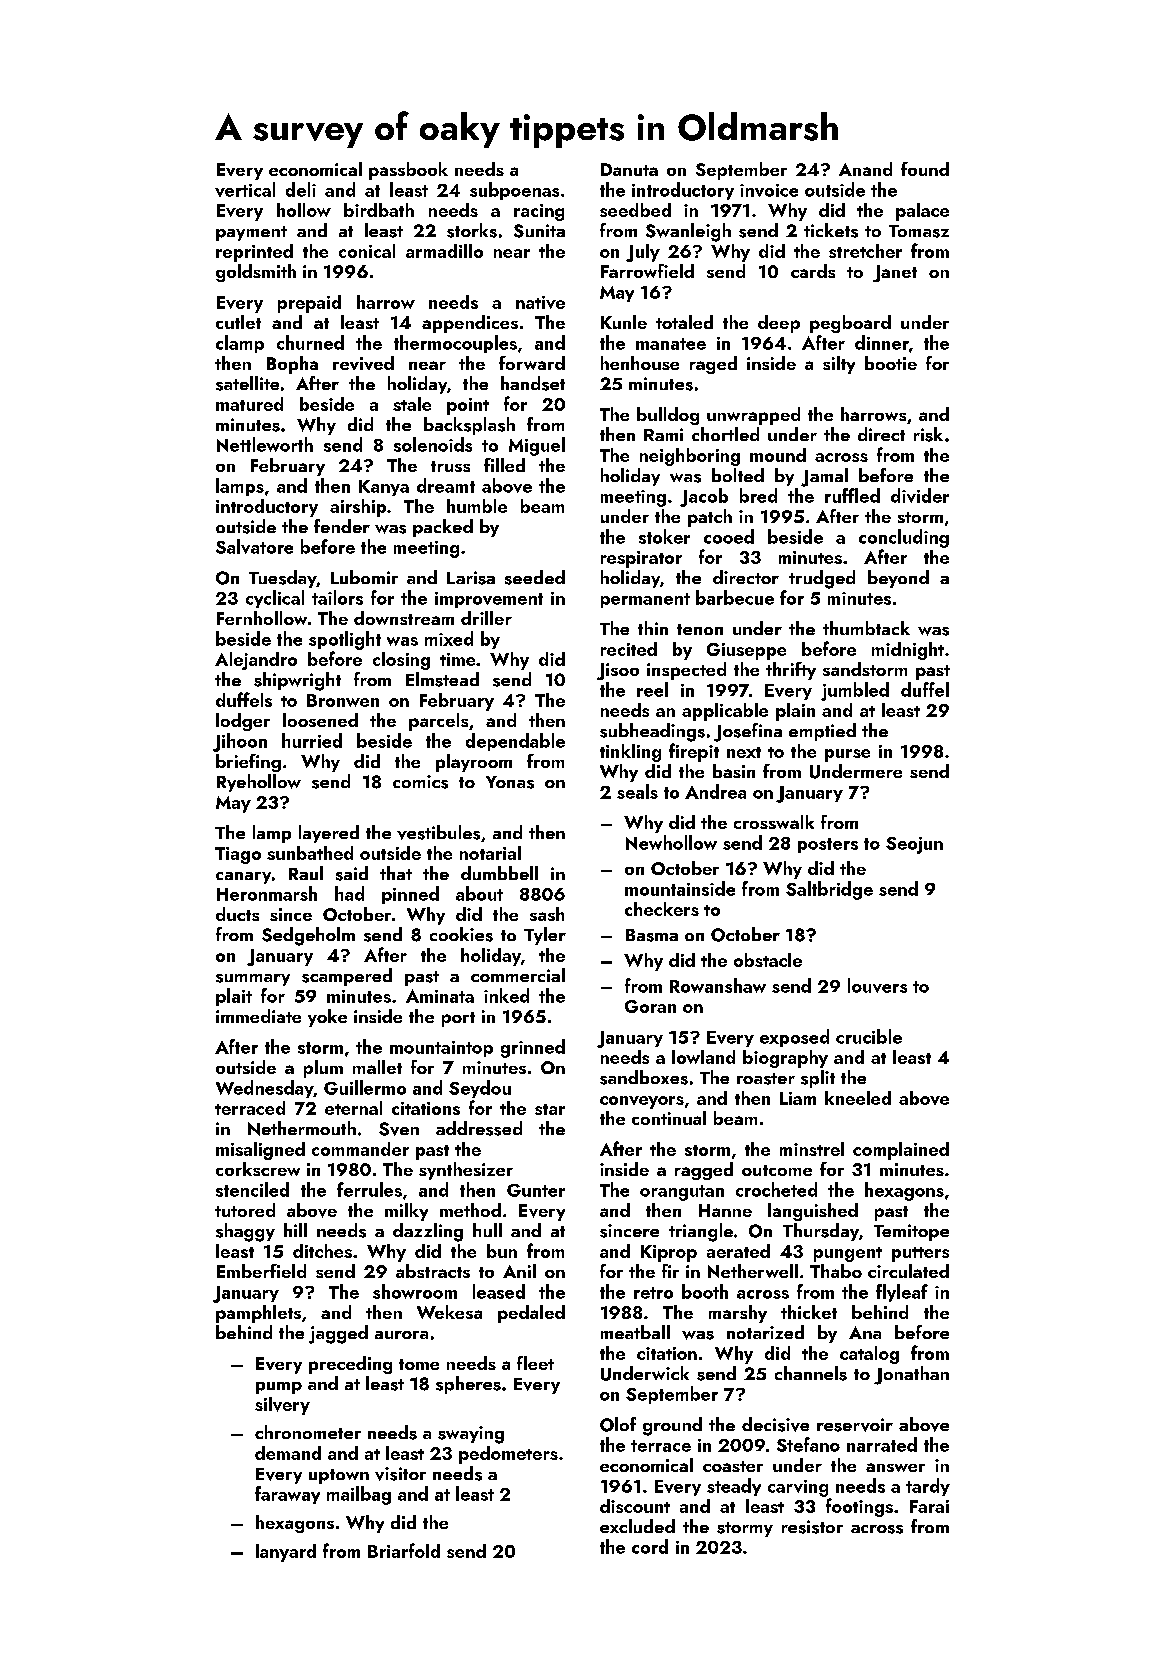  What do you see at coordinates (254, 253) in the image?
I see `reprinted` at bounding box center [254, 253].
